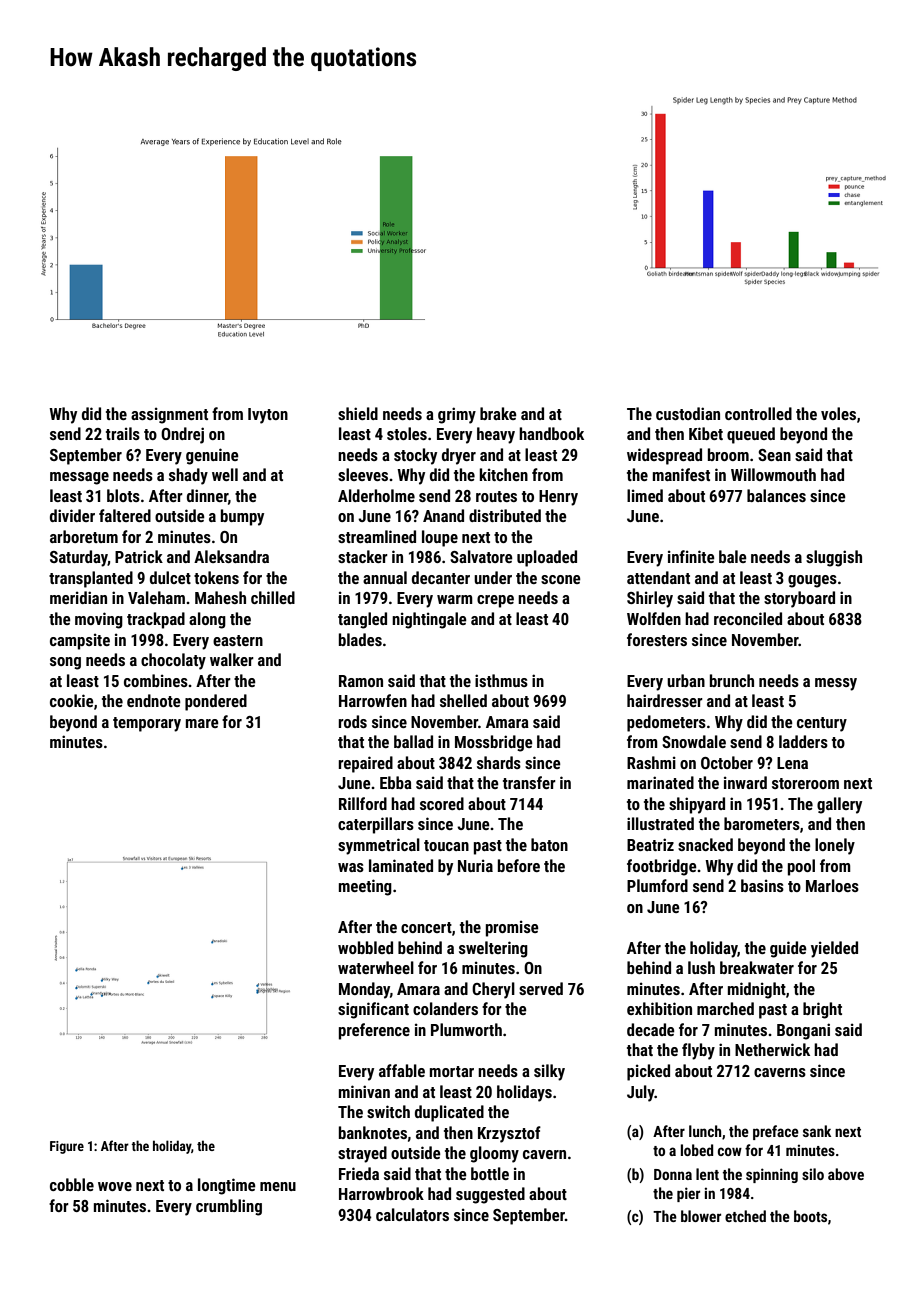 This image has height=1308, width=924. I want to click on crumbling, so click(229, 1207).
